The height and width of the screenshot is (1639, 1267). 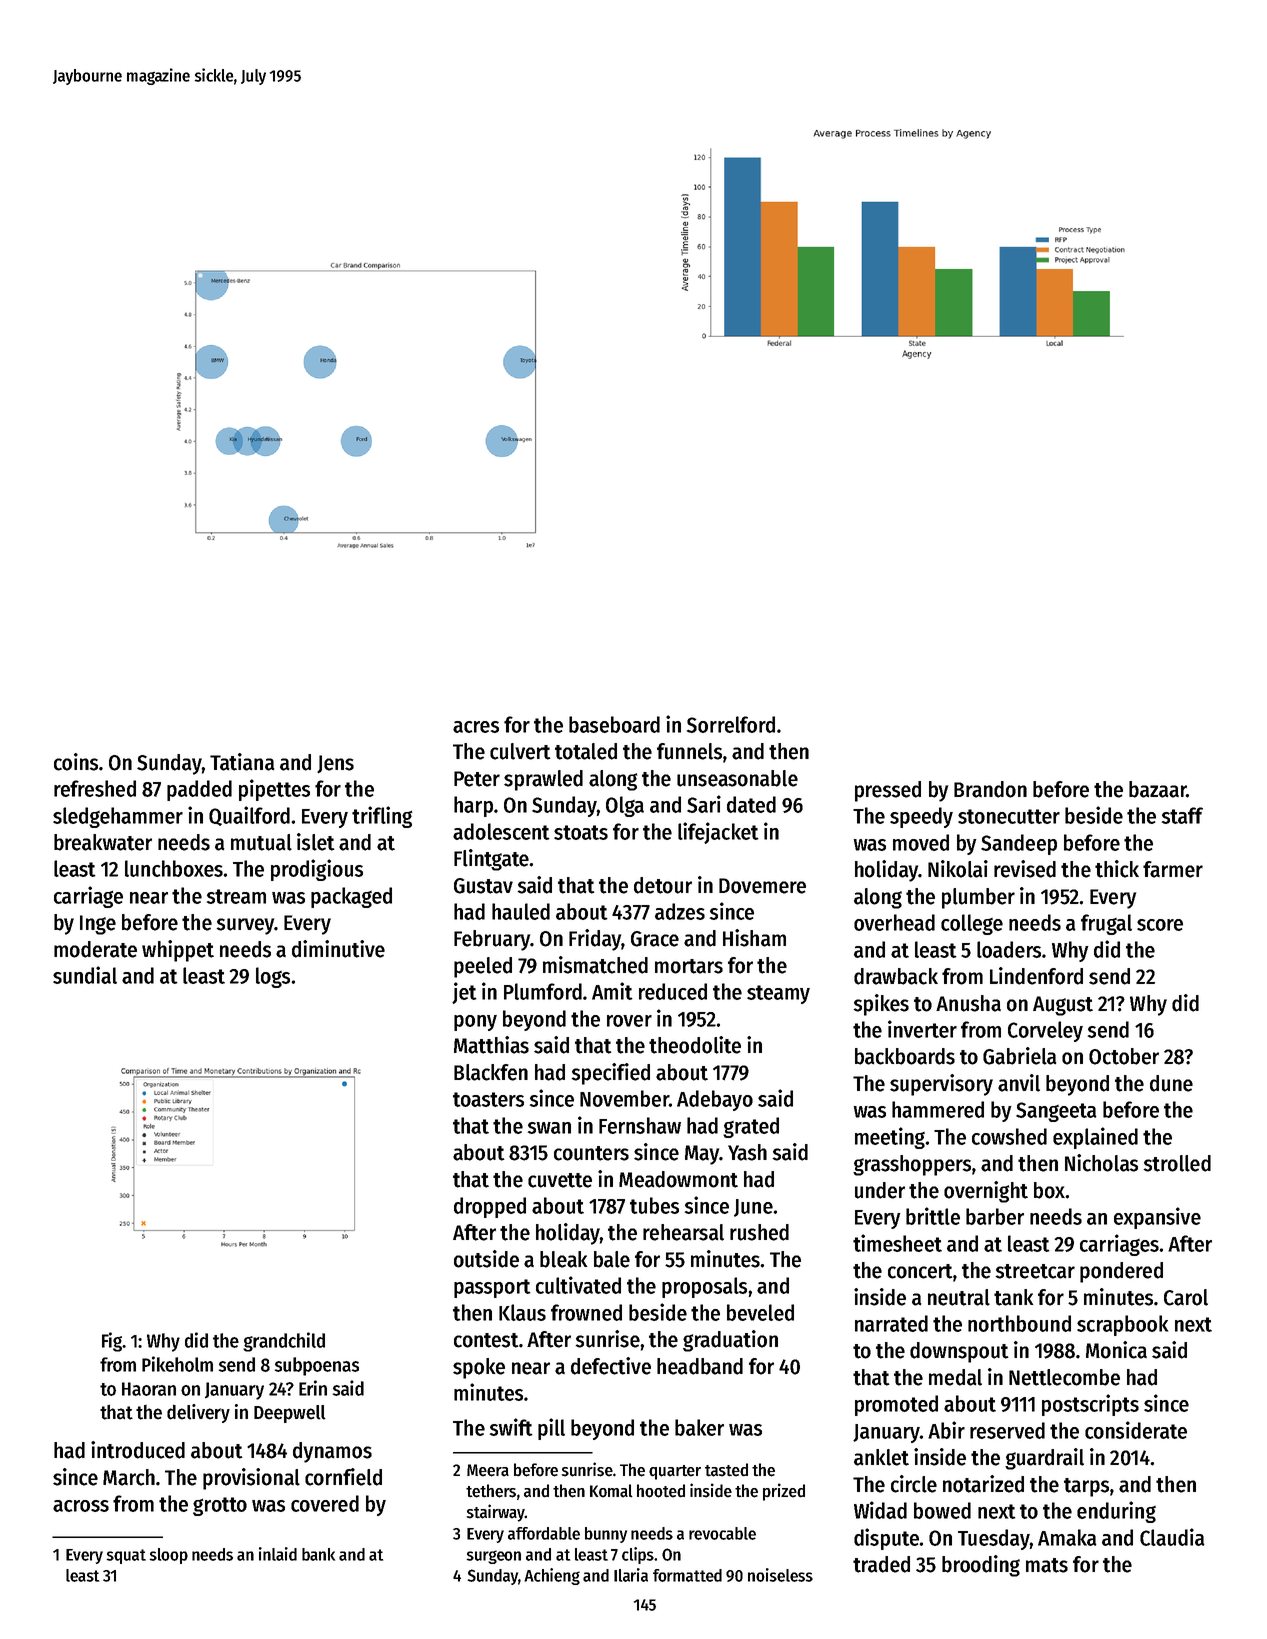 What do you see at coordinates (76, 762) in the screenshot?
I see `coins` at bounding box center [76, 762].
